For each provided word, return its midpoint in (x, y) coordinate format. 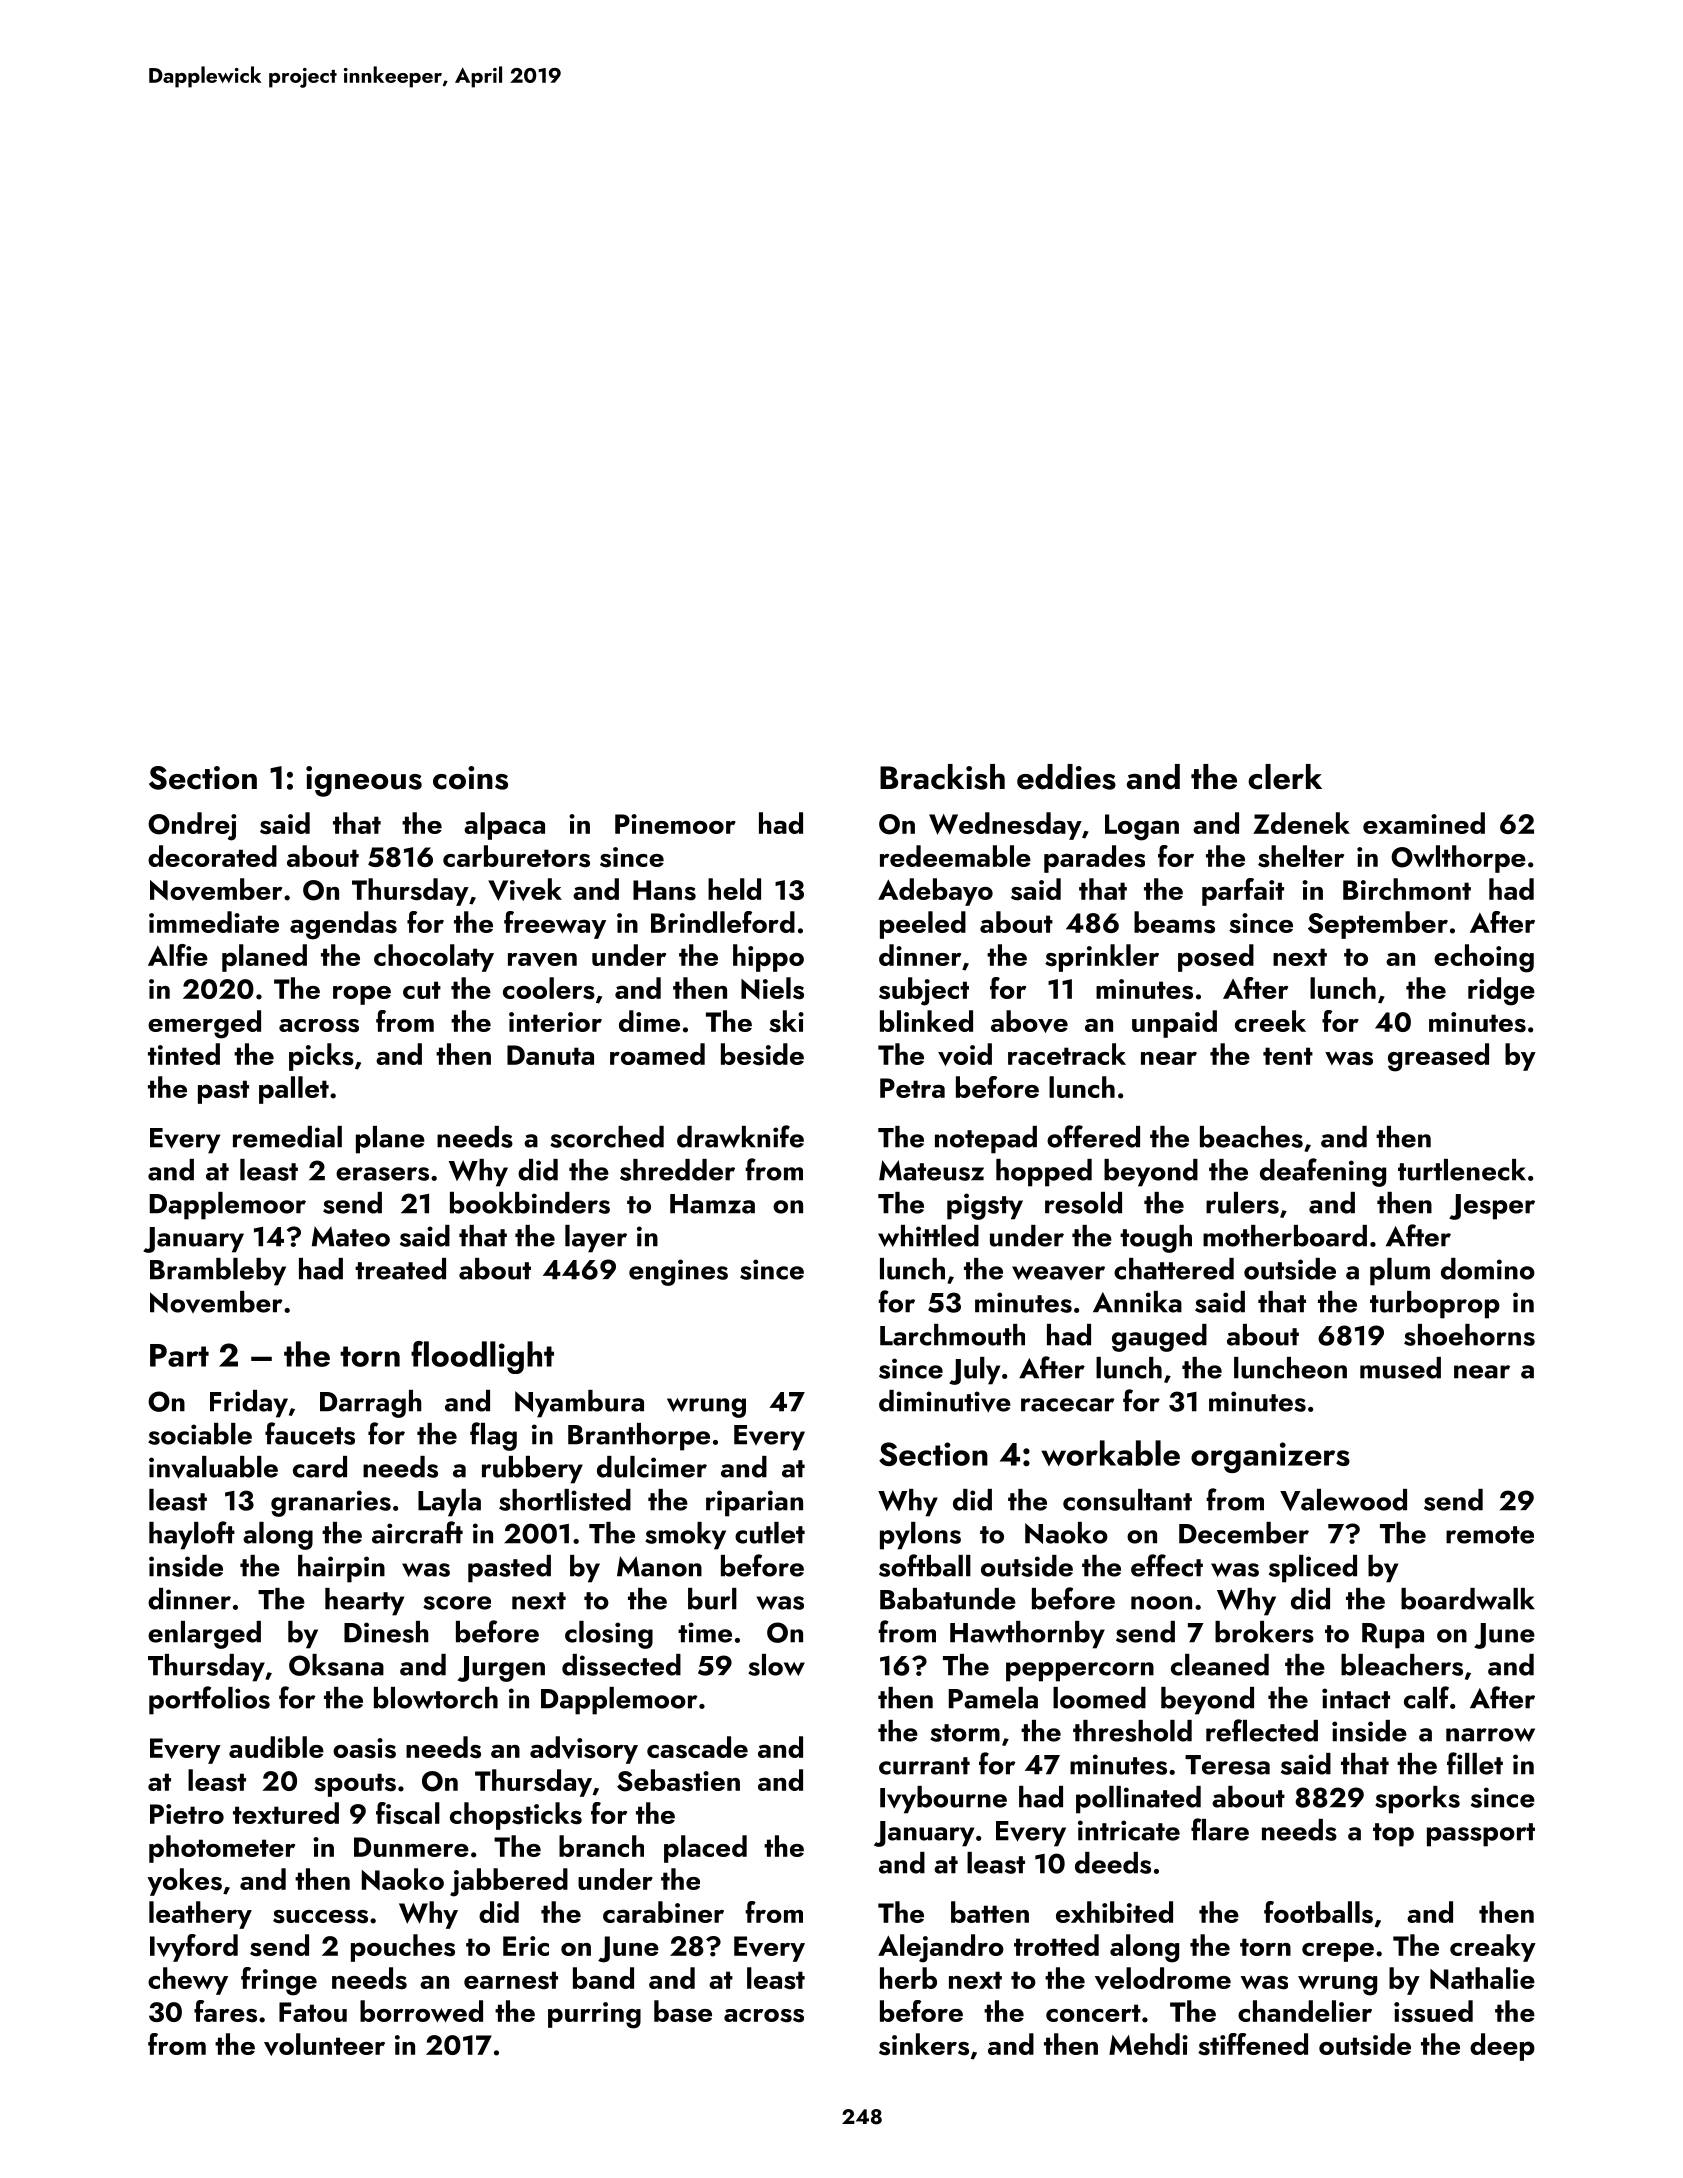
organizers (1270, 1457)
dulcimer (652, 1467)
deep (1502, 2047)
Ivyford (194, 1948)
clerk (1285, 777)
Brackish (942, 777)
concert (1093, 2013)
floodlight (482, 1357)
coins (470, 778)
